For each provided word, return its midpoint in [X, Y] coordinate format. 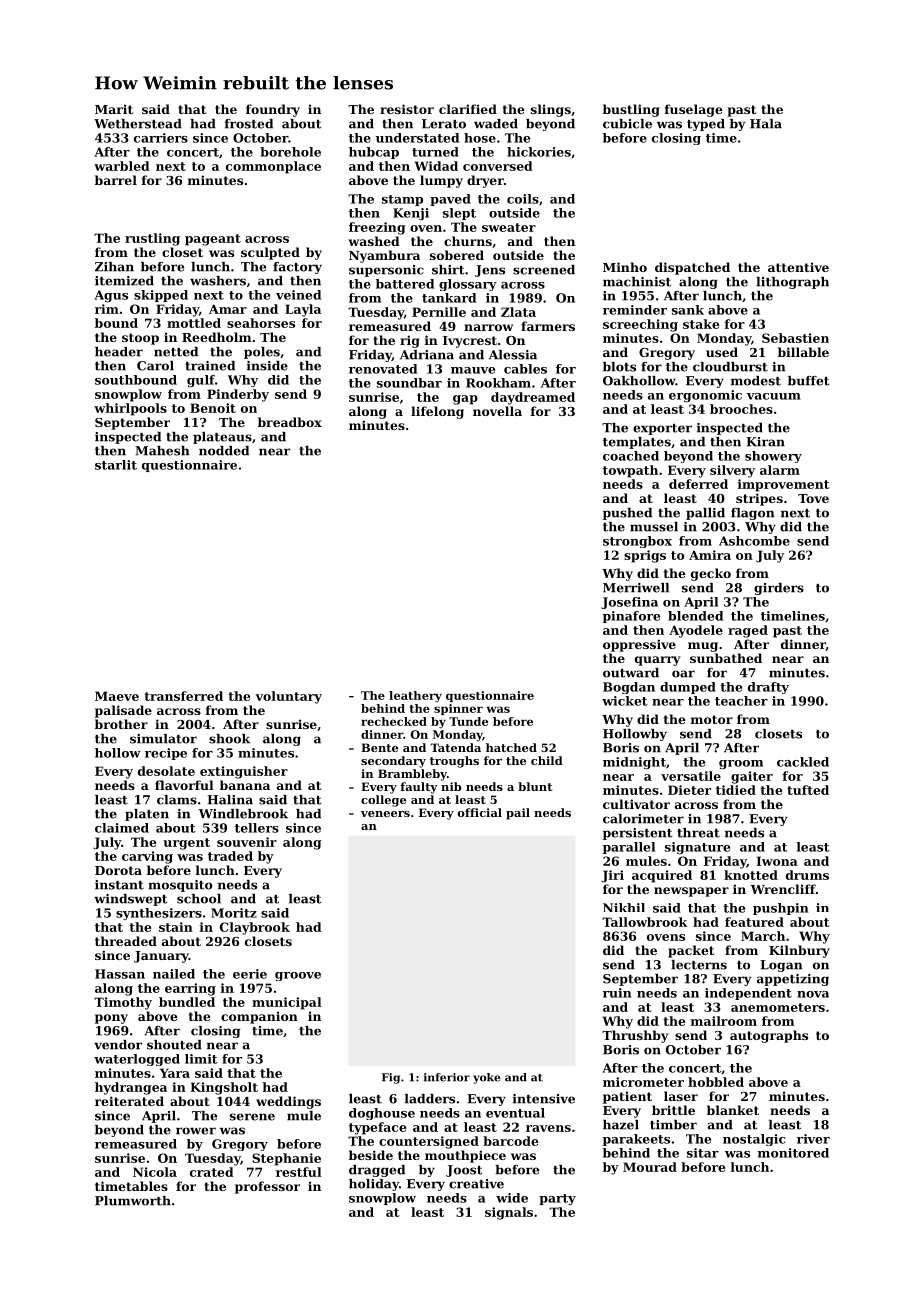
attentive [798, 267]
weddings [288, 1102]
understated [417, 138]
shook [229, 739]
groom [741, 764]
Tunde [468, 721]
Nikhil [624, 907]
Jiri [612, 876]
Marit [114, 109]
